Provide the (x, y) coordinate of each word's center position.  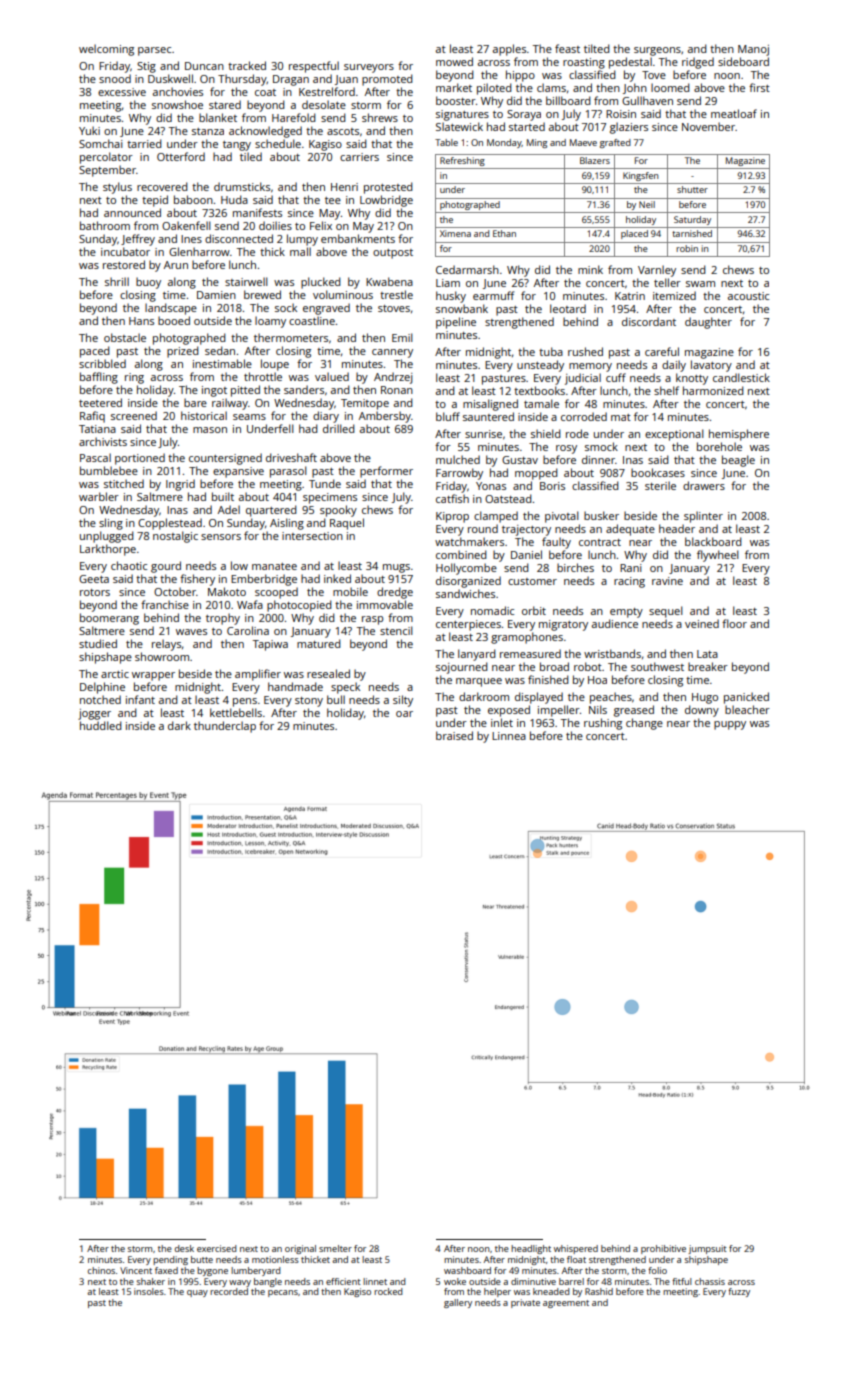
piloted (494, 89)
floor (734, 623)
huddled (101, 725)
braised (454, 735)
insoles (149, 1291)
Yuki (89, 130)
